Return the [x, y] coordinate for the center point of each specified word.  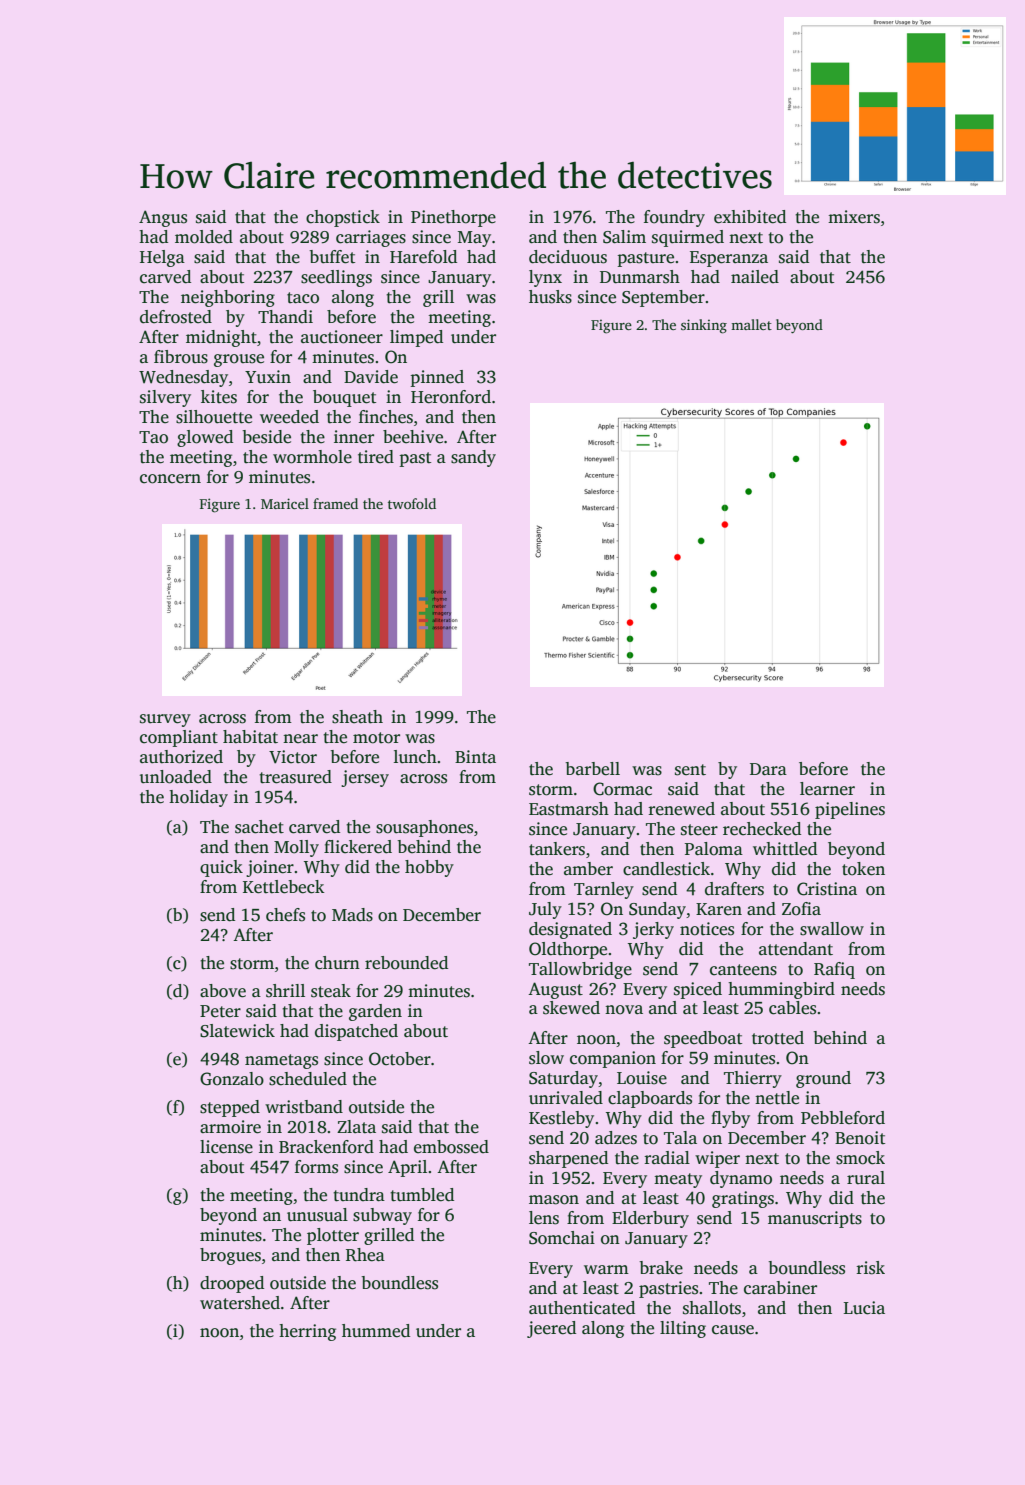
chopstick [343, 218]
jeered [551, 1329]
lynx [545, 278]
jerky [653, 930]
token [863, 869]
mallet [751, 324]
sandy [473, 458]
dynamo [741, 1179]
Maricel [285, 503]
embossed [451, 1147]
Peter [220, 1011]
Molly [296, 848]
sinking [704, 326]
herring [307, 1332]
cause [733, 1330]
